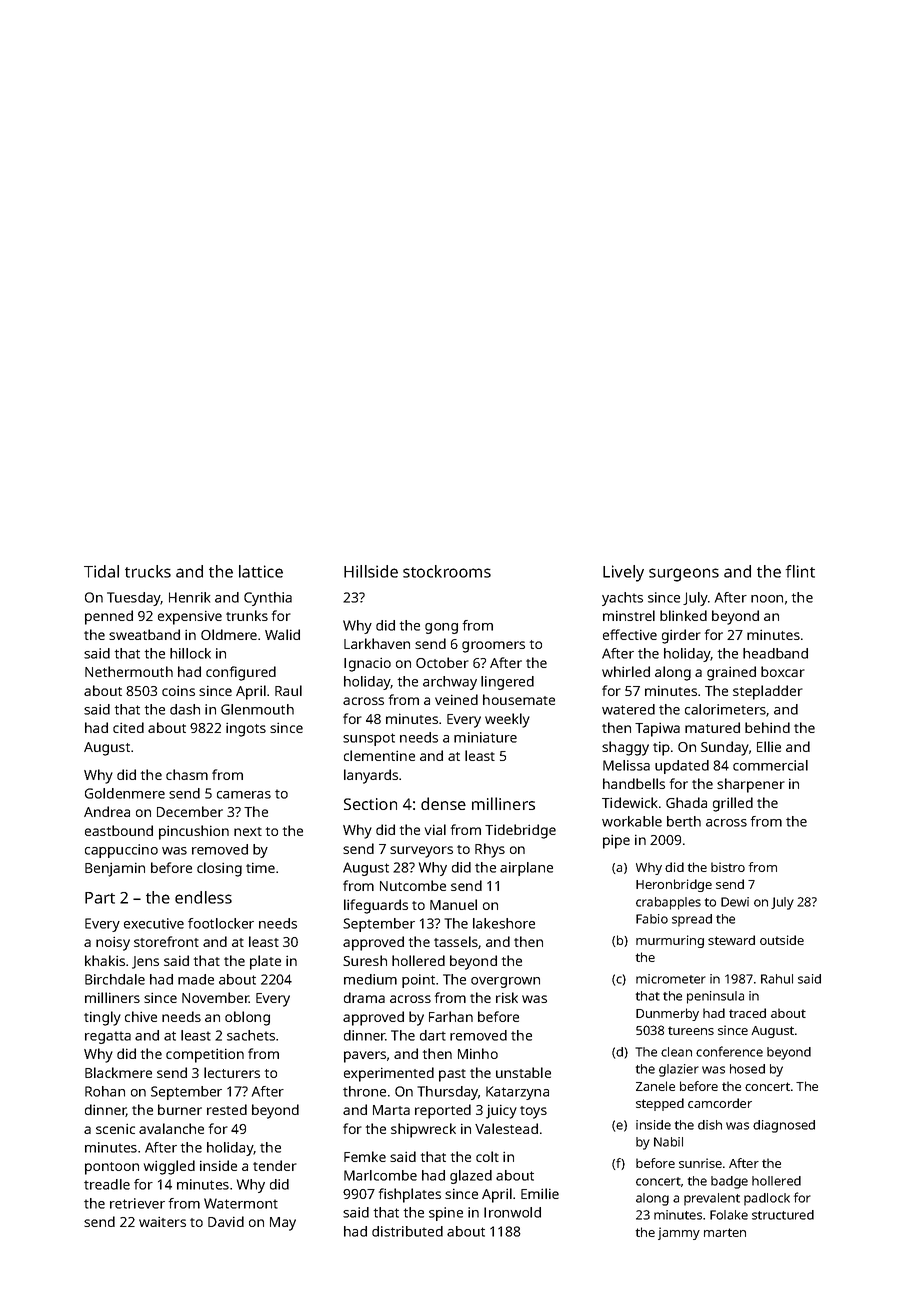 This screenshot has height=1316, width=908. I want to click on trucks, so click(148, 571).
